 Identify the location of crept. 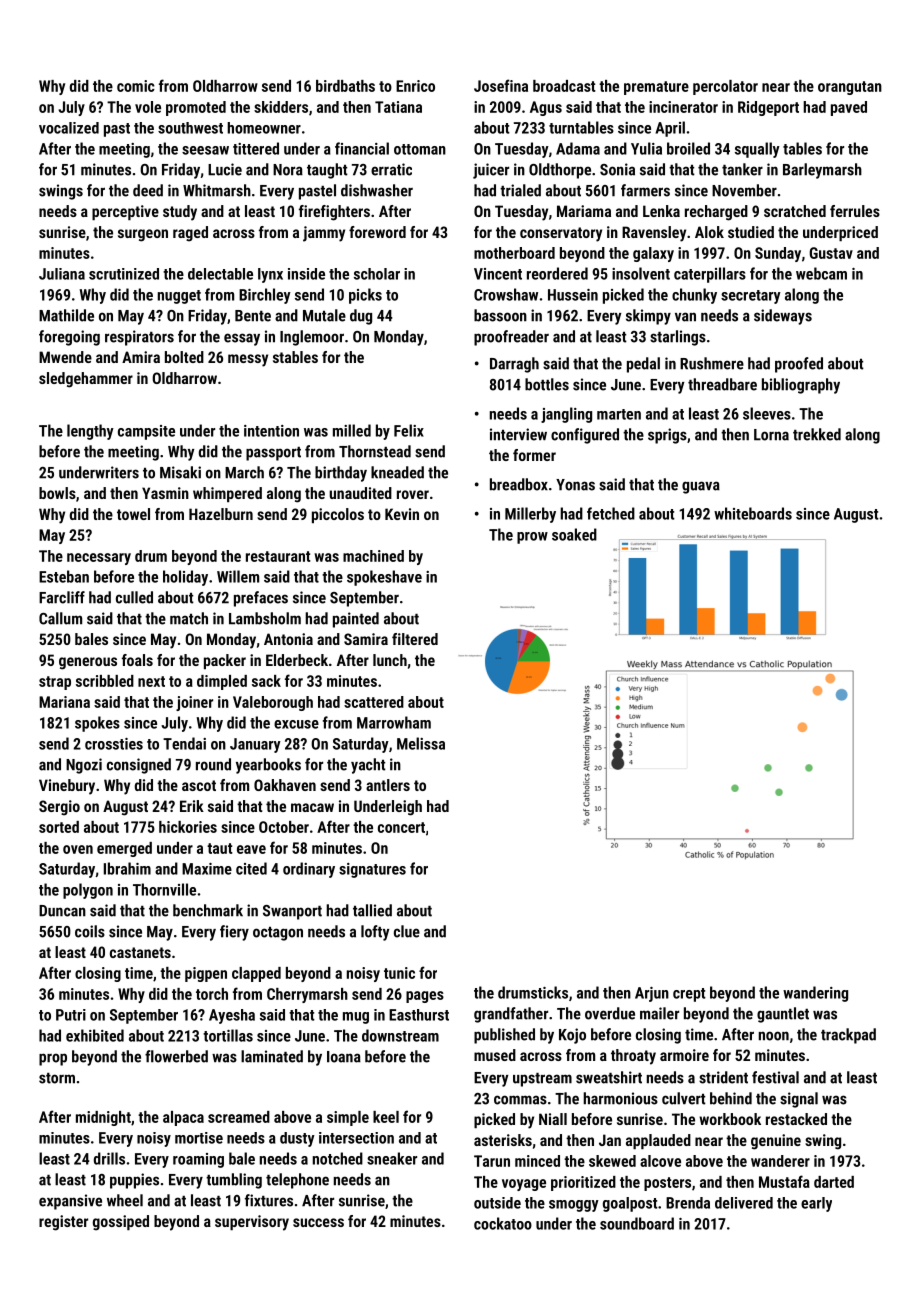
(689, 995).
